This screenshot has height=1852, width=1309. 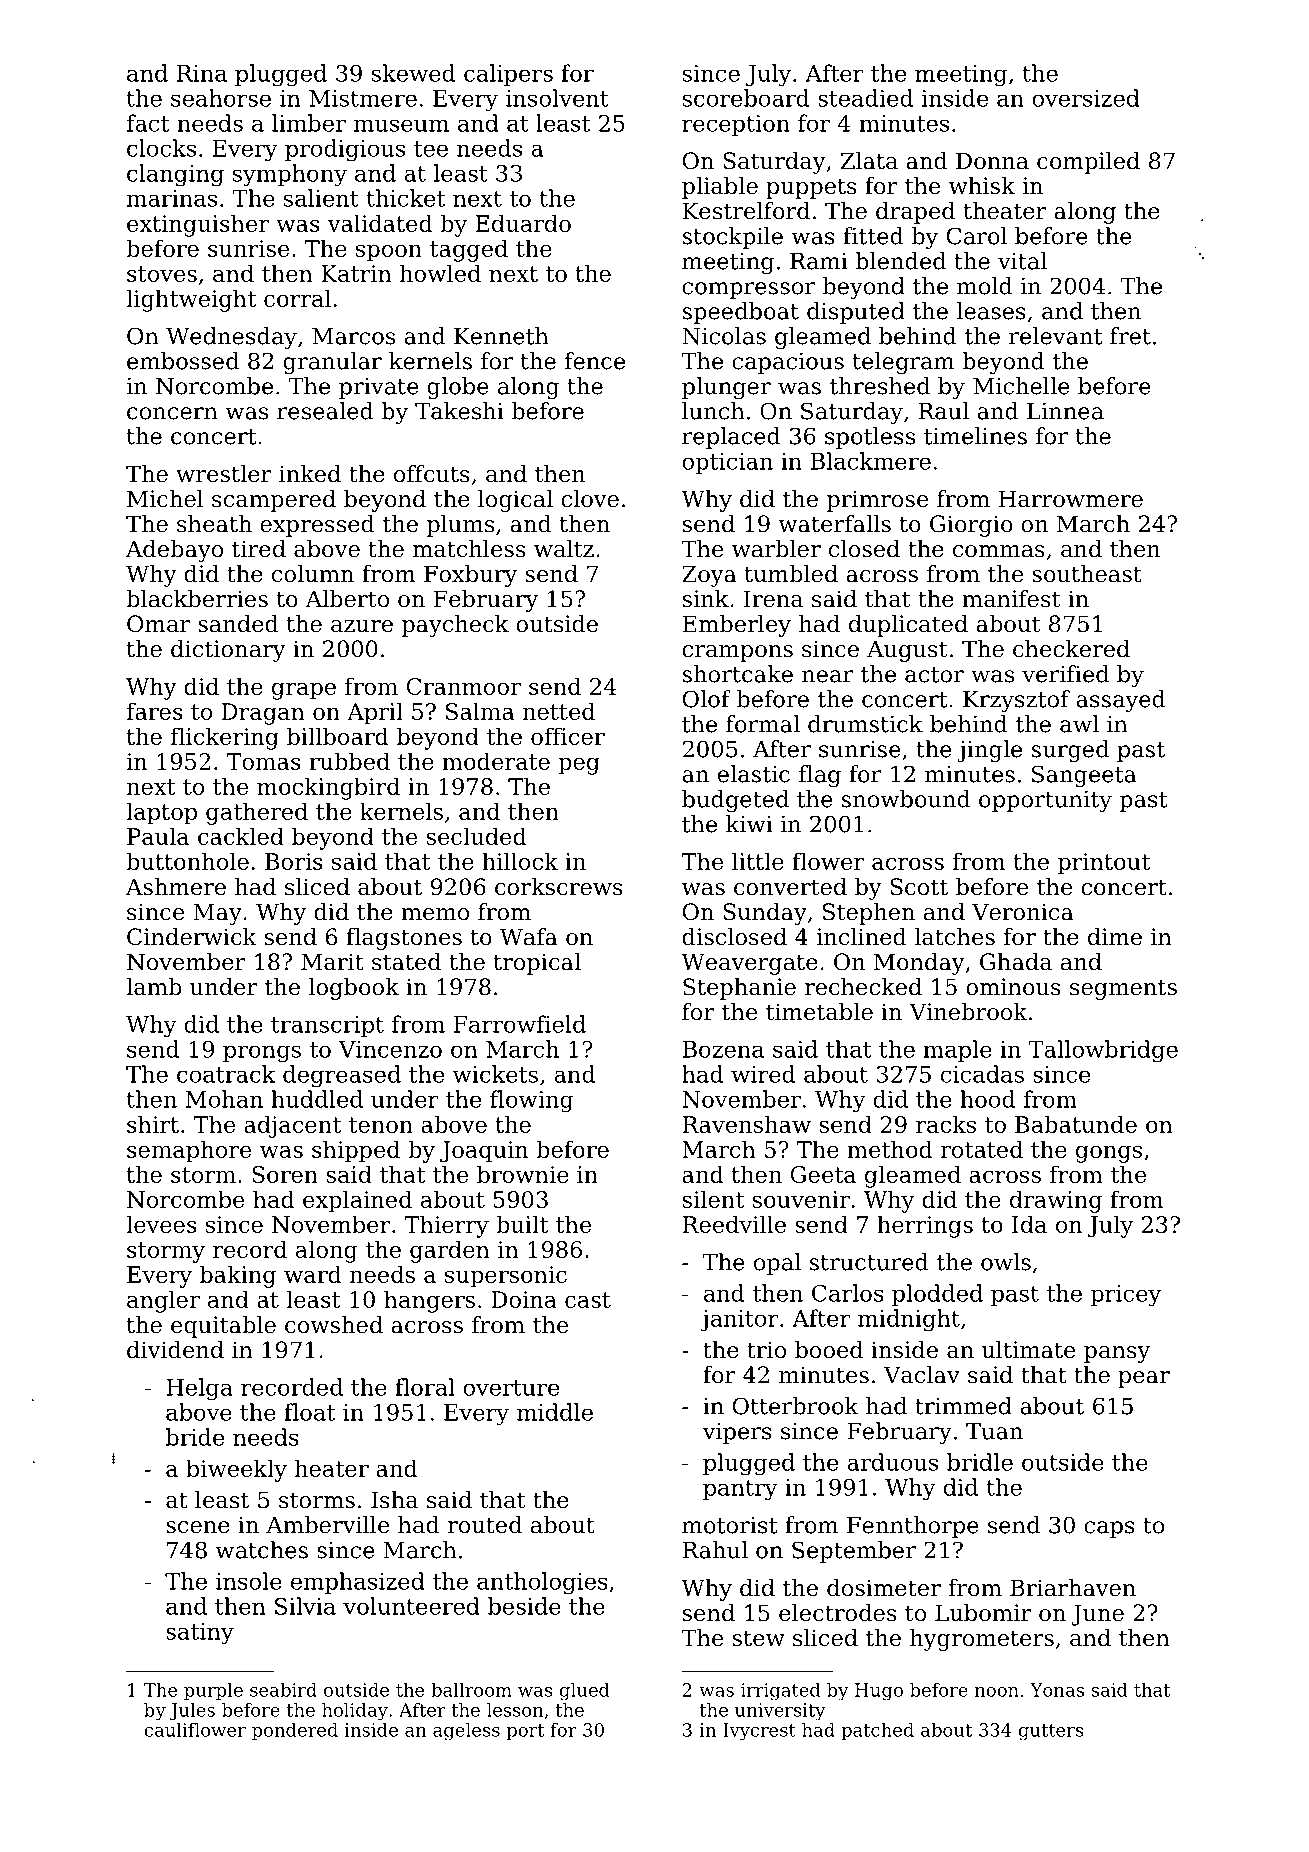 I want to click on scoreboard, so click(x=746, y=98).
